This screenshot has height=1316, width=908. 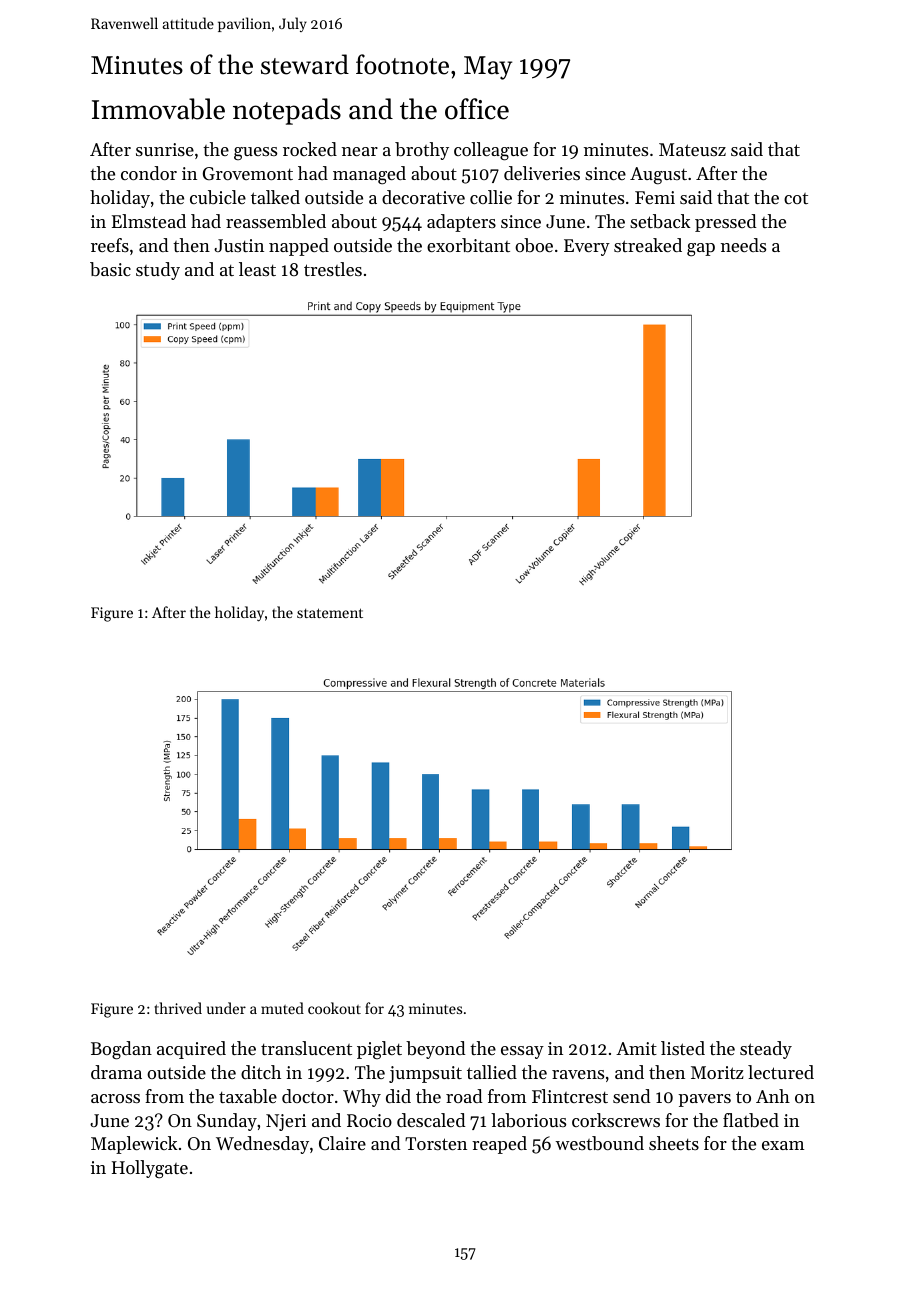 What do you see at coordinates (330, 613) in the screenshot?
I see `statement` at bounding box center [330, 613].
